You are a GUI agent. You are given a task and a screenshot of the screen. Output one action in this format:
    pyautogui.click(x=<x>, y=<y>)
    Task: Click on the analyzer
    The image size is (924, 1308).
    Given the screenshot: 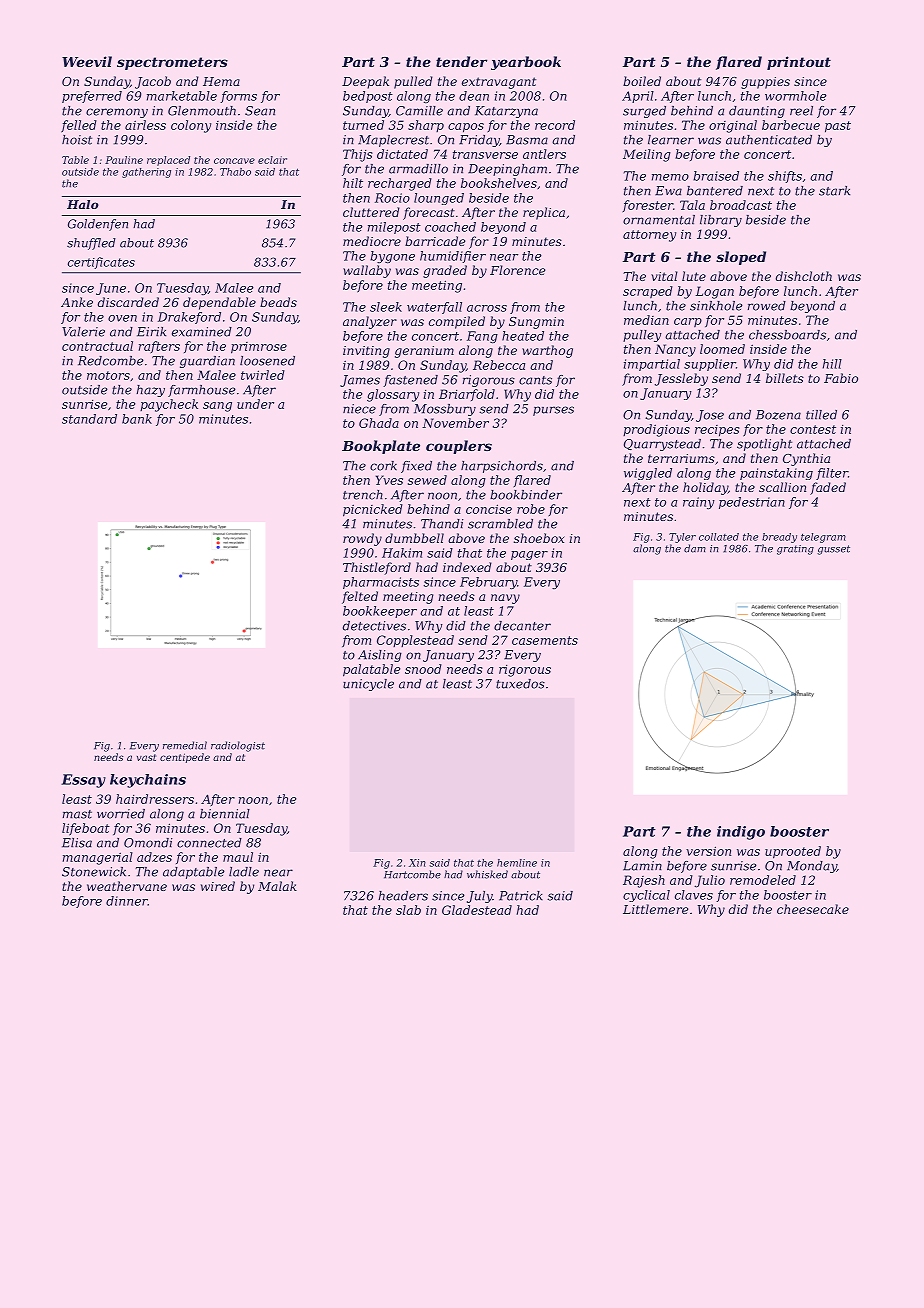 What is the action you would take?
    pyautogui.click(x=370, y=322)
